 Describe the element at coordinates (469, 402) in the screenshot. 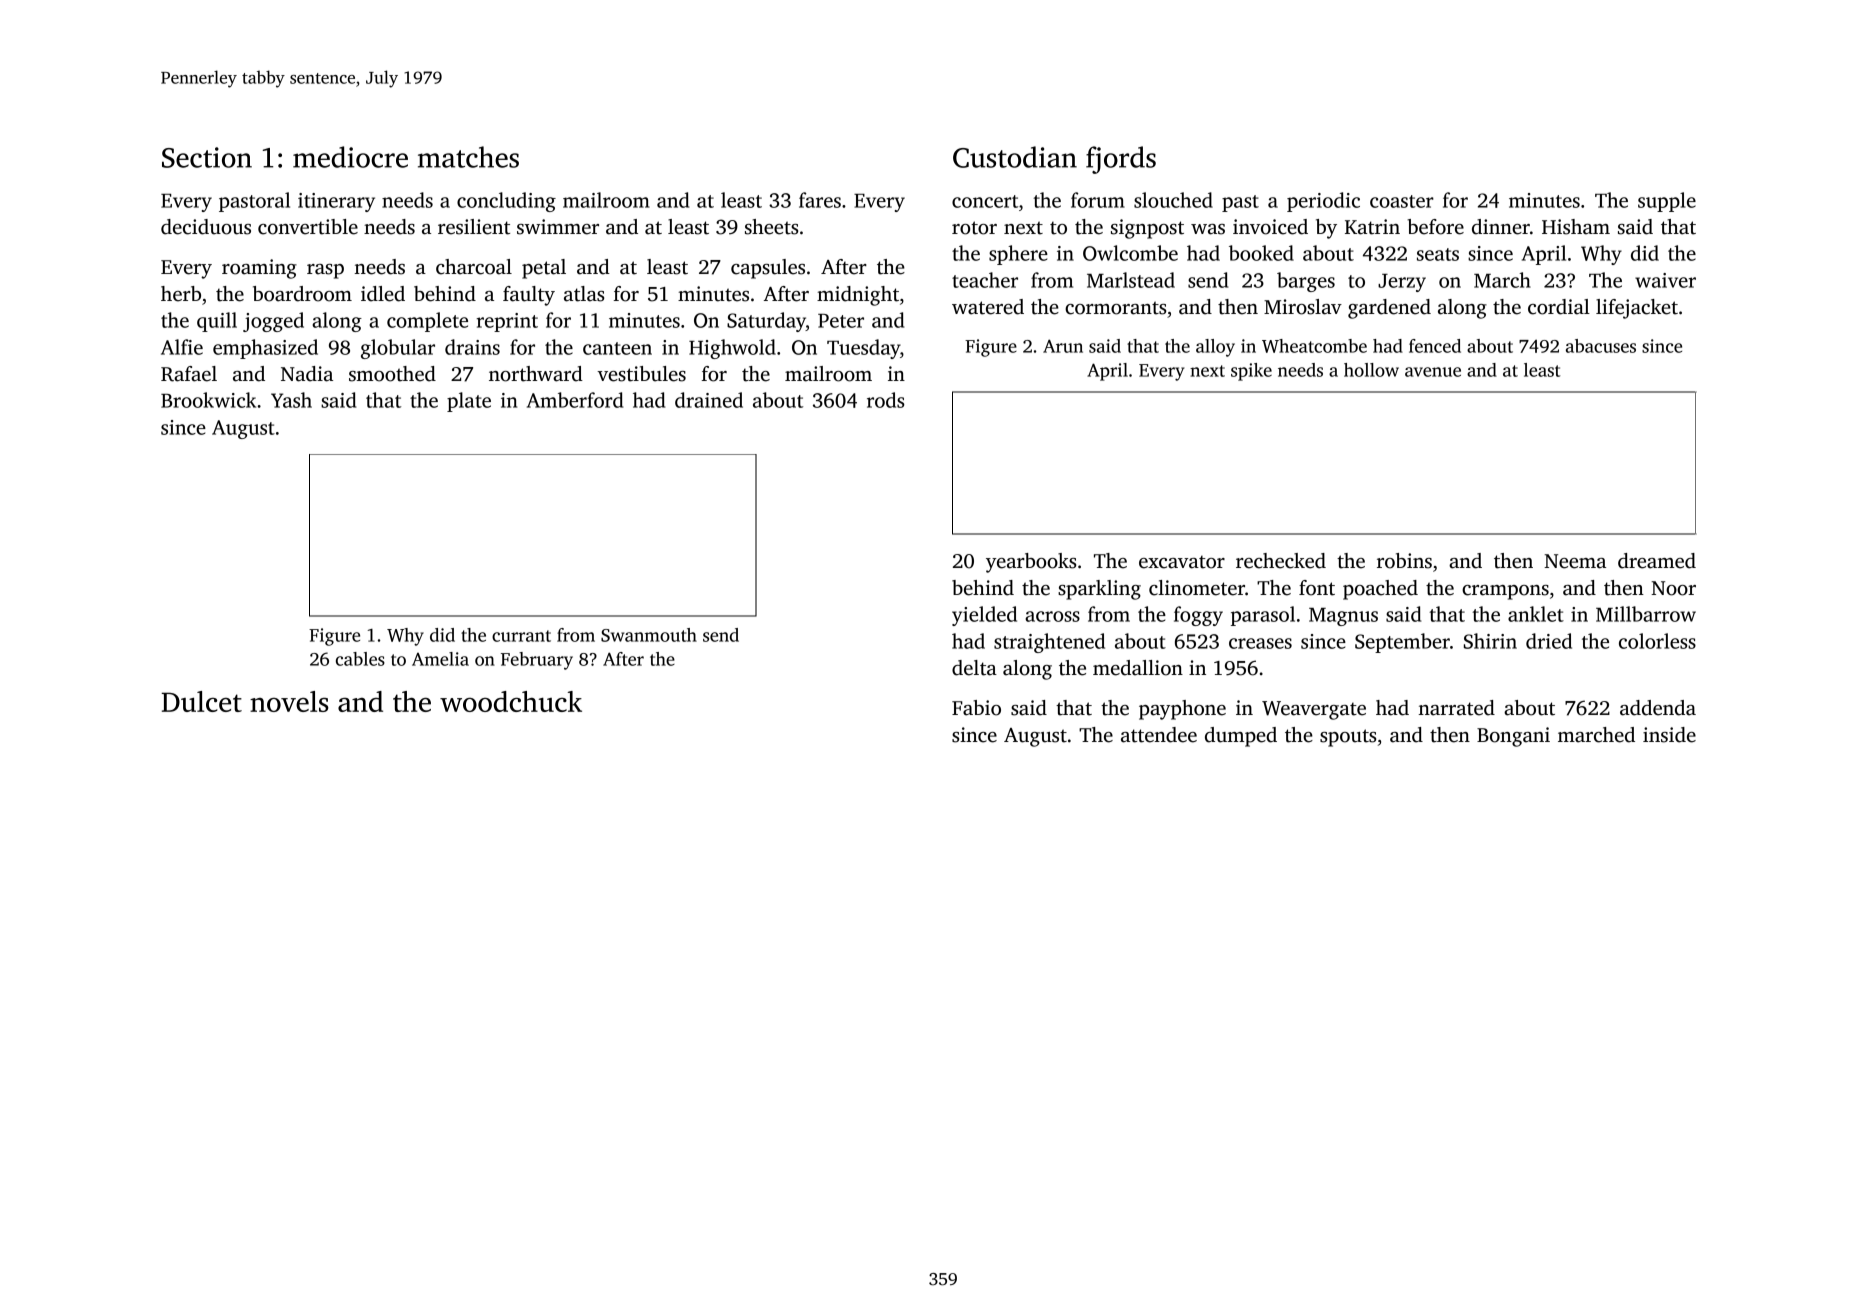

I see `plate` at that location.
